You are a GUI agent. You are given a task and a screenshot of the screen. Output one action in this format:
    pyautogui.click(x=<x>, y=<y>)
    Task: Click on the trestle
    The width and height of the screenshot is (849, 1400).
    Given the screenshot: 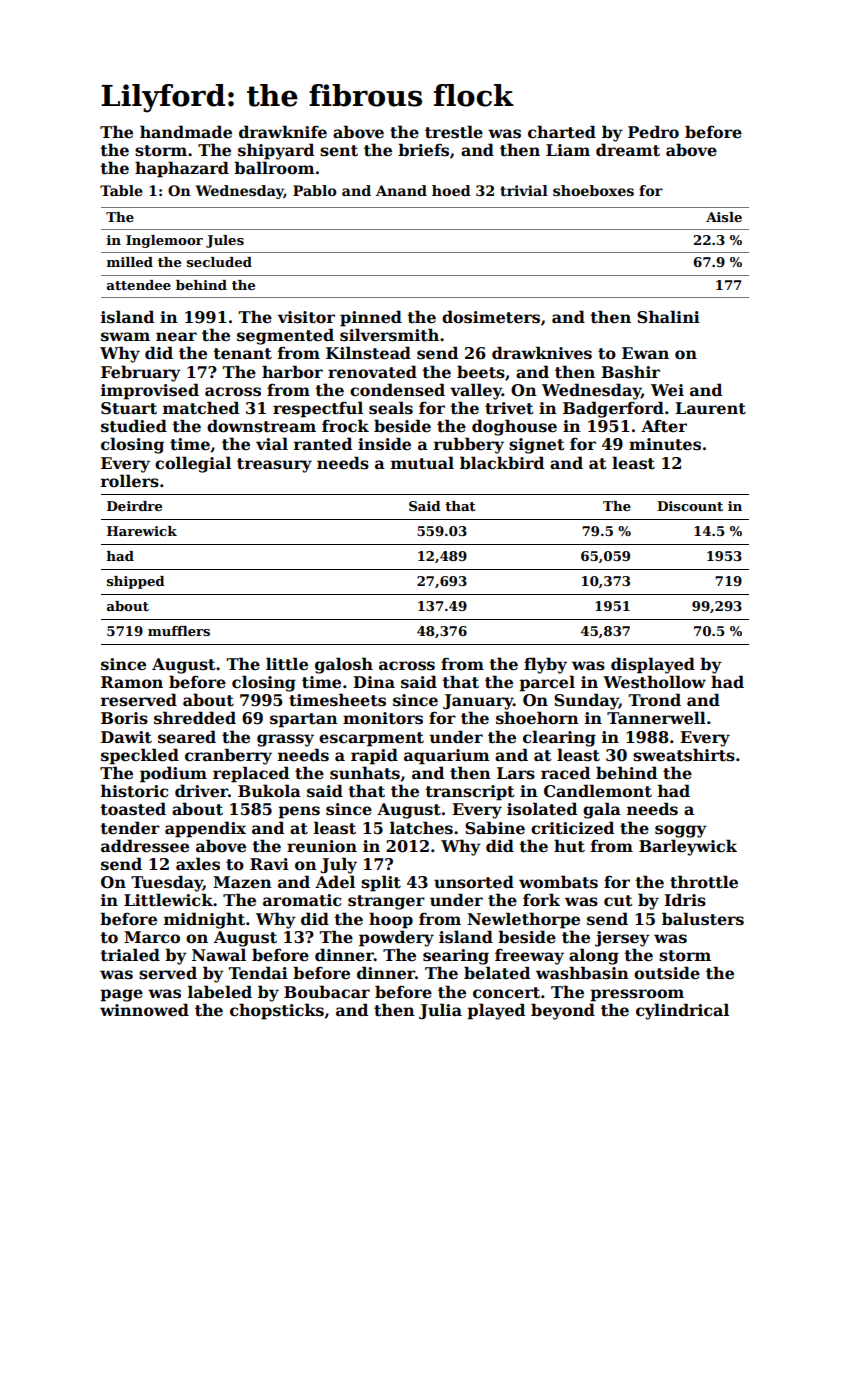 What is the action you would take?
    pyautogui.click(x=454, y=132)
